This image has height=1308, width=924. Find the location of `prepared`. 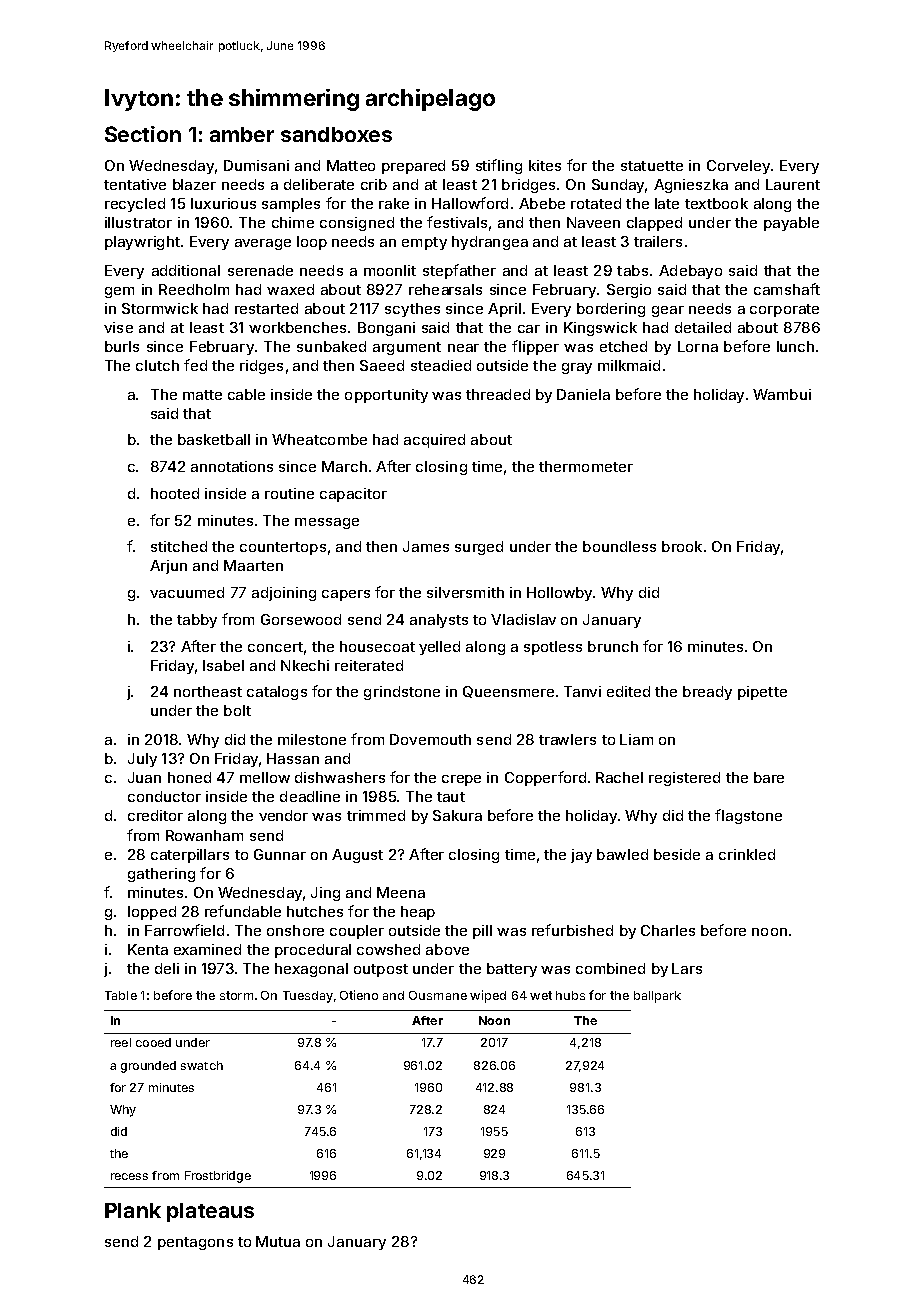

prepared is located at coordinates (413, 167).
